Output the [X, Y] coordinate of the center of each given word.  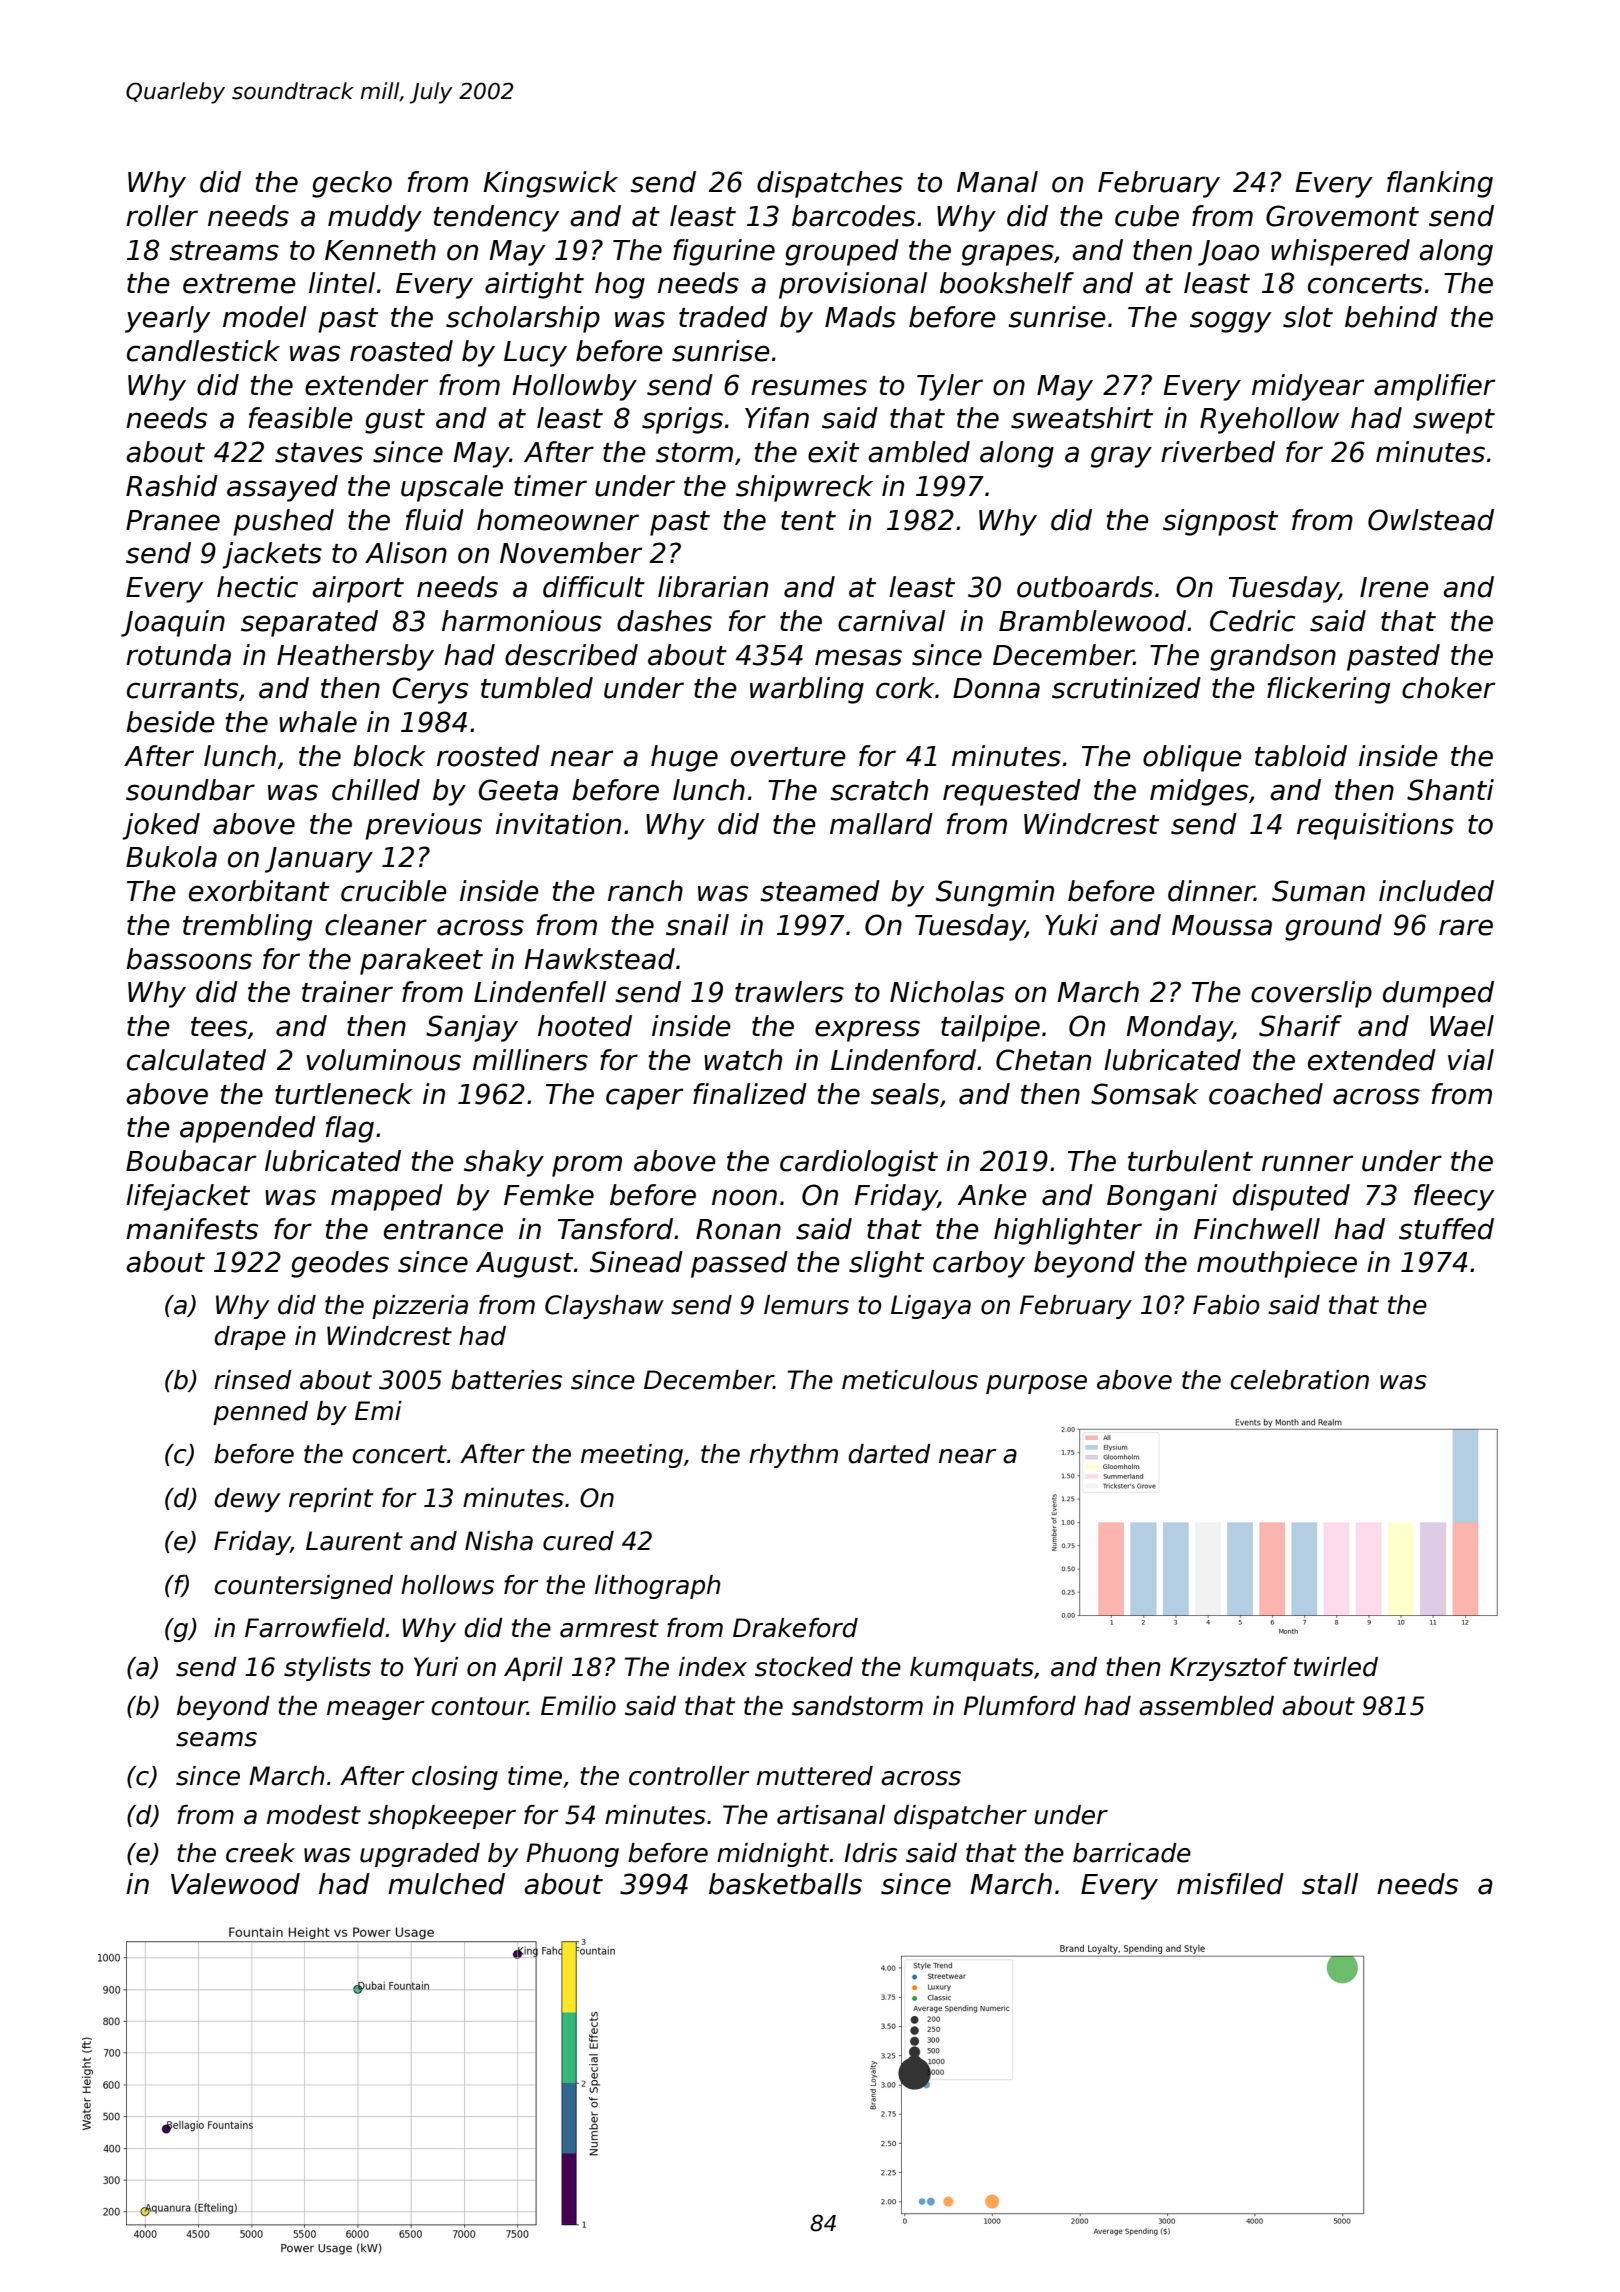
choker [1448, 688]
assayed [282, 488]
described [571, 655]
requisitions [1375, 826]
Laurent [354, 1541]
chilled [376, 790]
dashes [664, 621]
